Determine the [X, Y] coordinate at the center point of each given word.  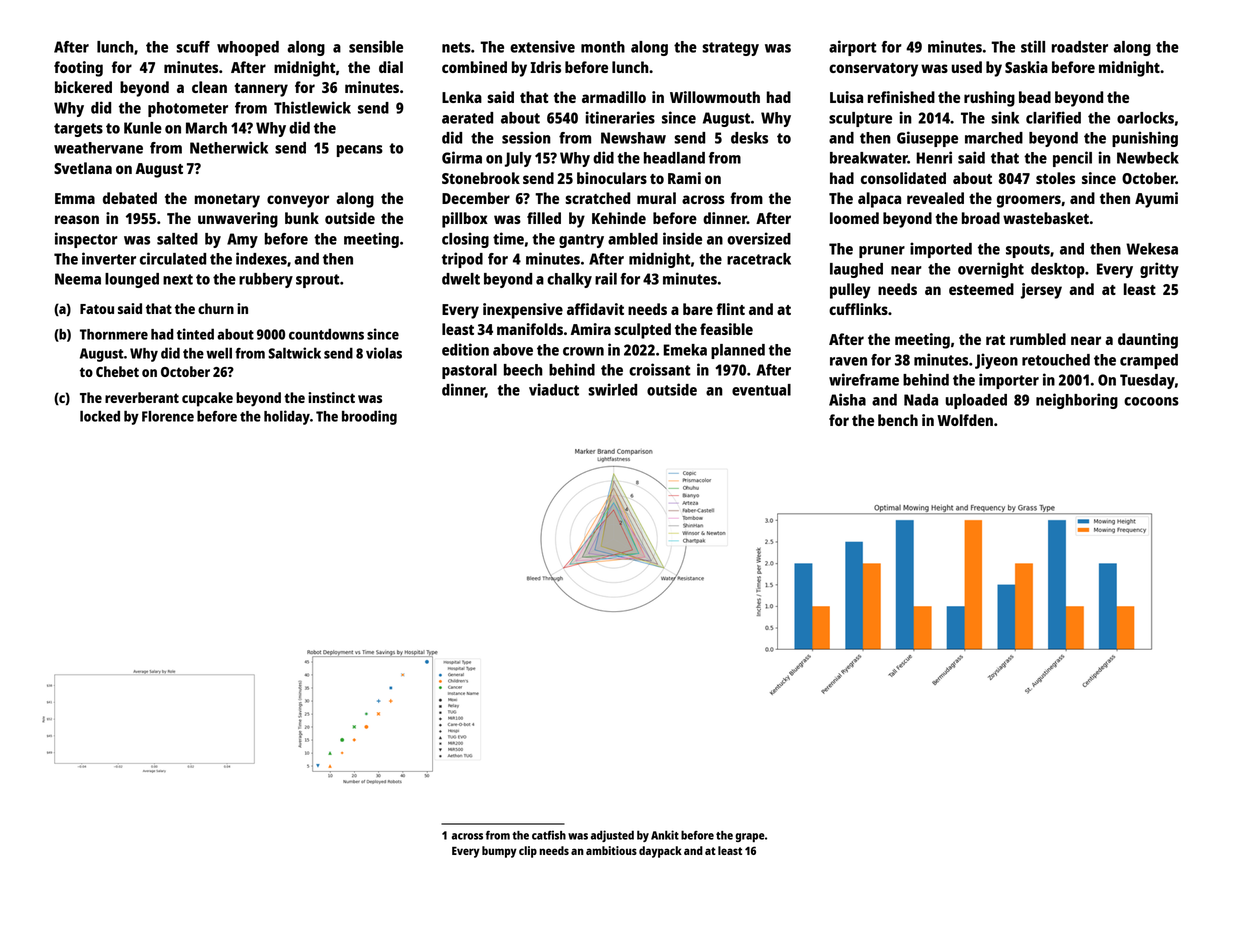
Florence [168, 416]
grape [750, 837]
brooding [369, 417]
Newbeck [1148, 158]
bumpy [499, 852]
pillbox [465, 220]
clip [528, 852]
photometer [188, 109]
